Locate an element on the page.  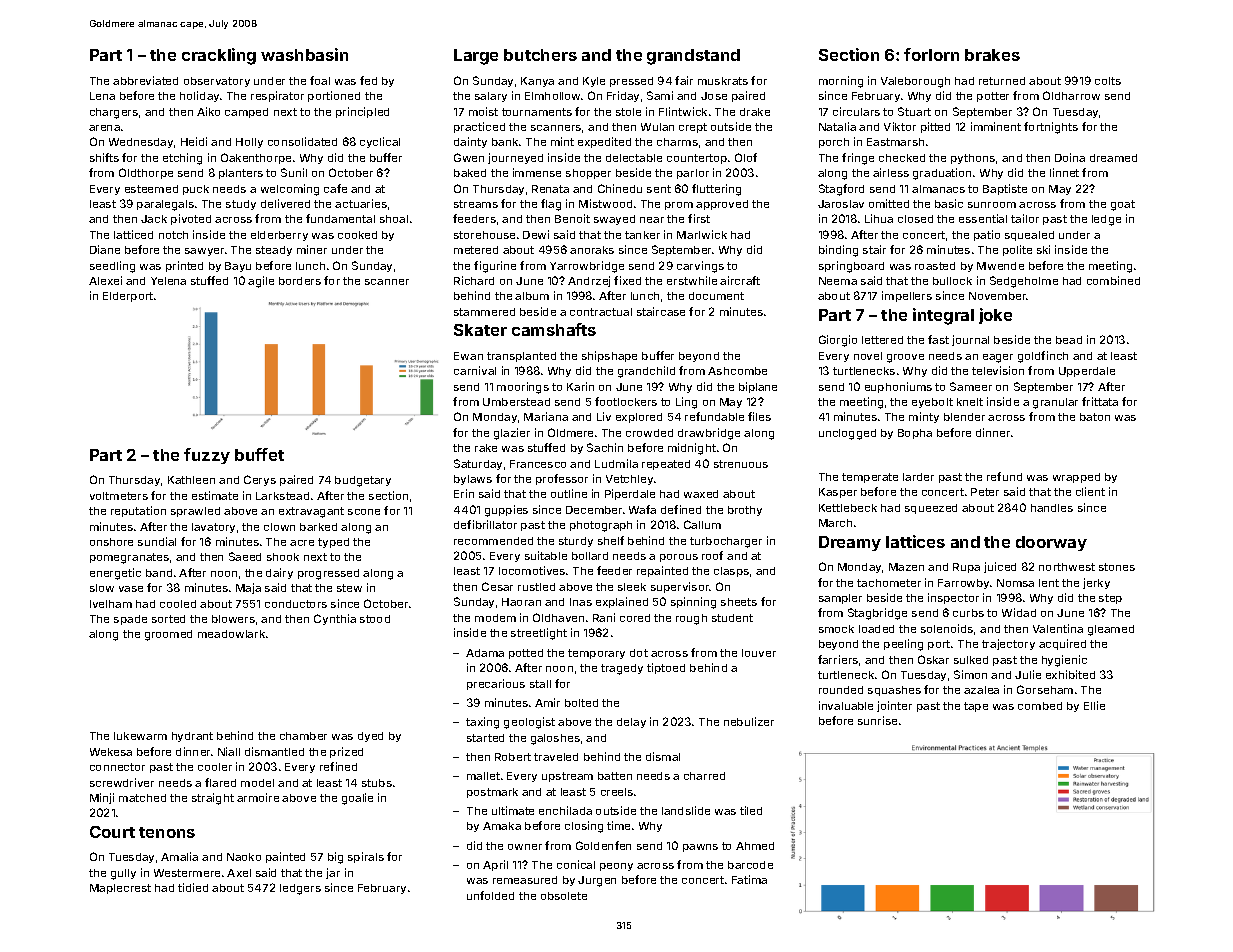
grandstand is located at coordinates (693, 57).
